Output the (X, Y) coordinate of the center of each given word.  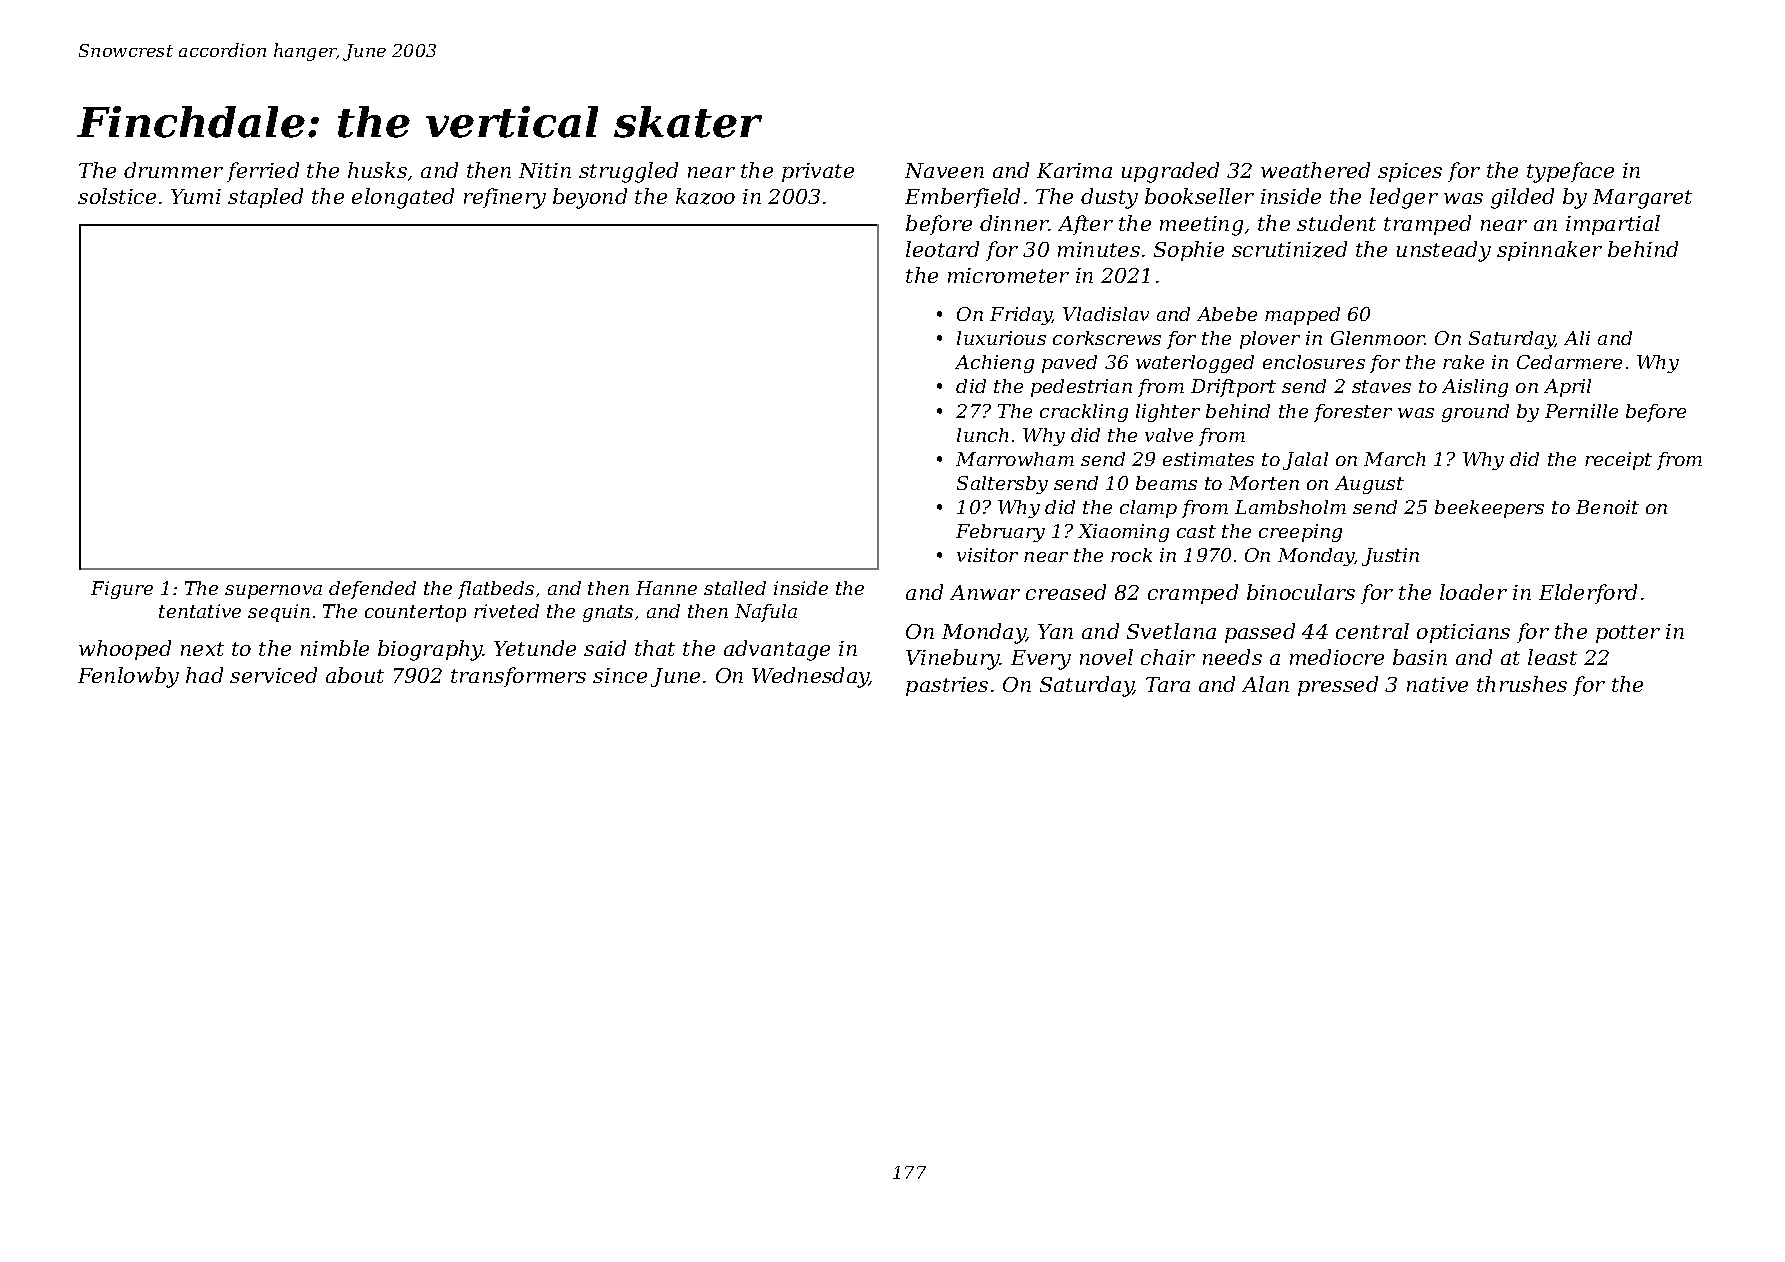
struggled (628, 172)
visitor (987, 555)
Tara (1168, 684)
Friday (1021, 316)
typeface (1570, 172)
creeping (1300, 533)
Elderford (1588, 594)
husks (377, 170)
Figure (122, 590)
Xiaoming (1123, 533)
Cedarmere (1569, 362)
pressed (1338, 686)
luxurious (1001, 338)
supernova (273, 592)
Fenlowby (128, 677)
